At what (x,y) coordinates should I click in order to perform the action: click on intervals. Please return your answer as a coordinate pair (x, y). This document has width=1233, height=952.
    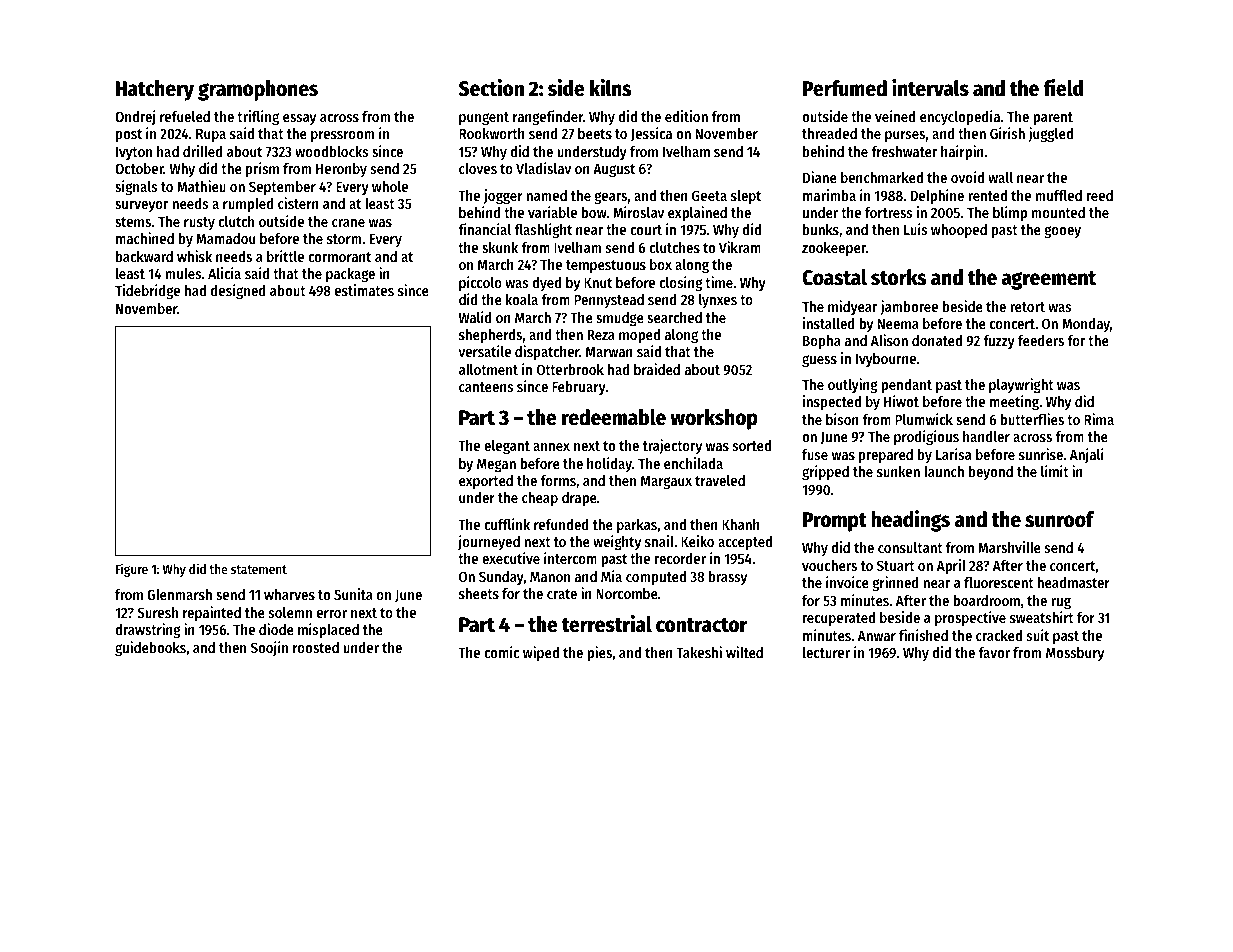
    Looking at the image, I should click on (930, 88).
